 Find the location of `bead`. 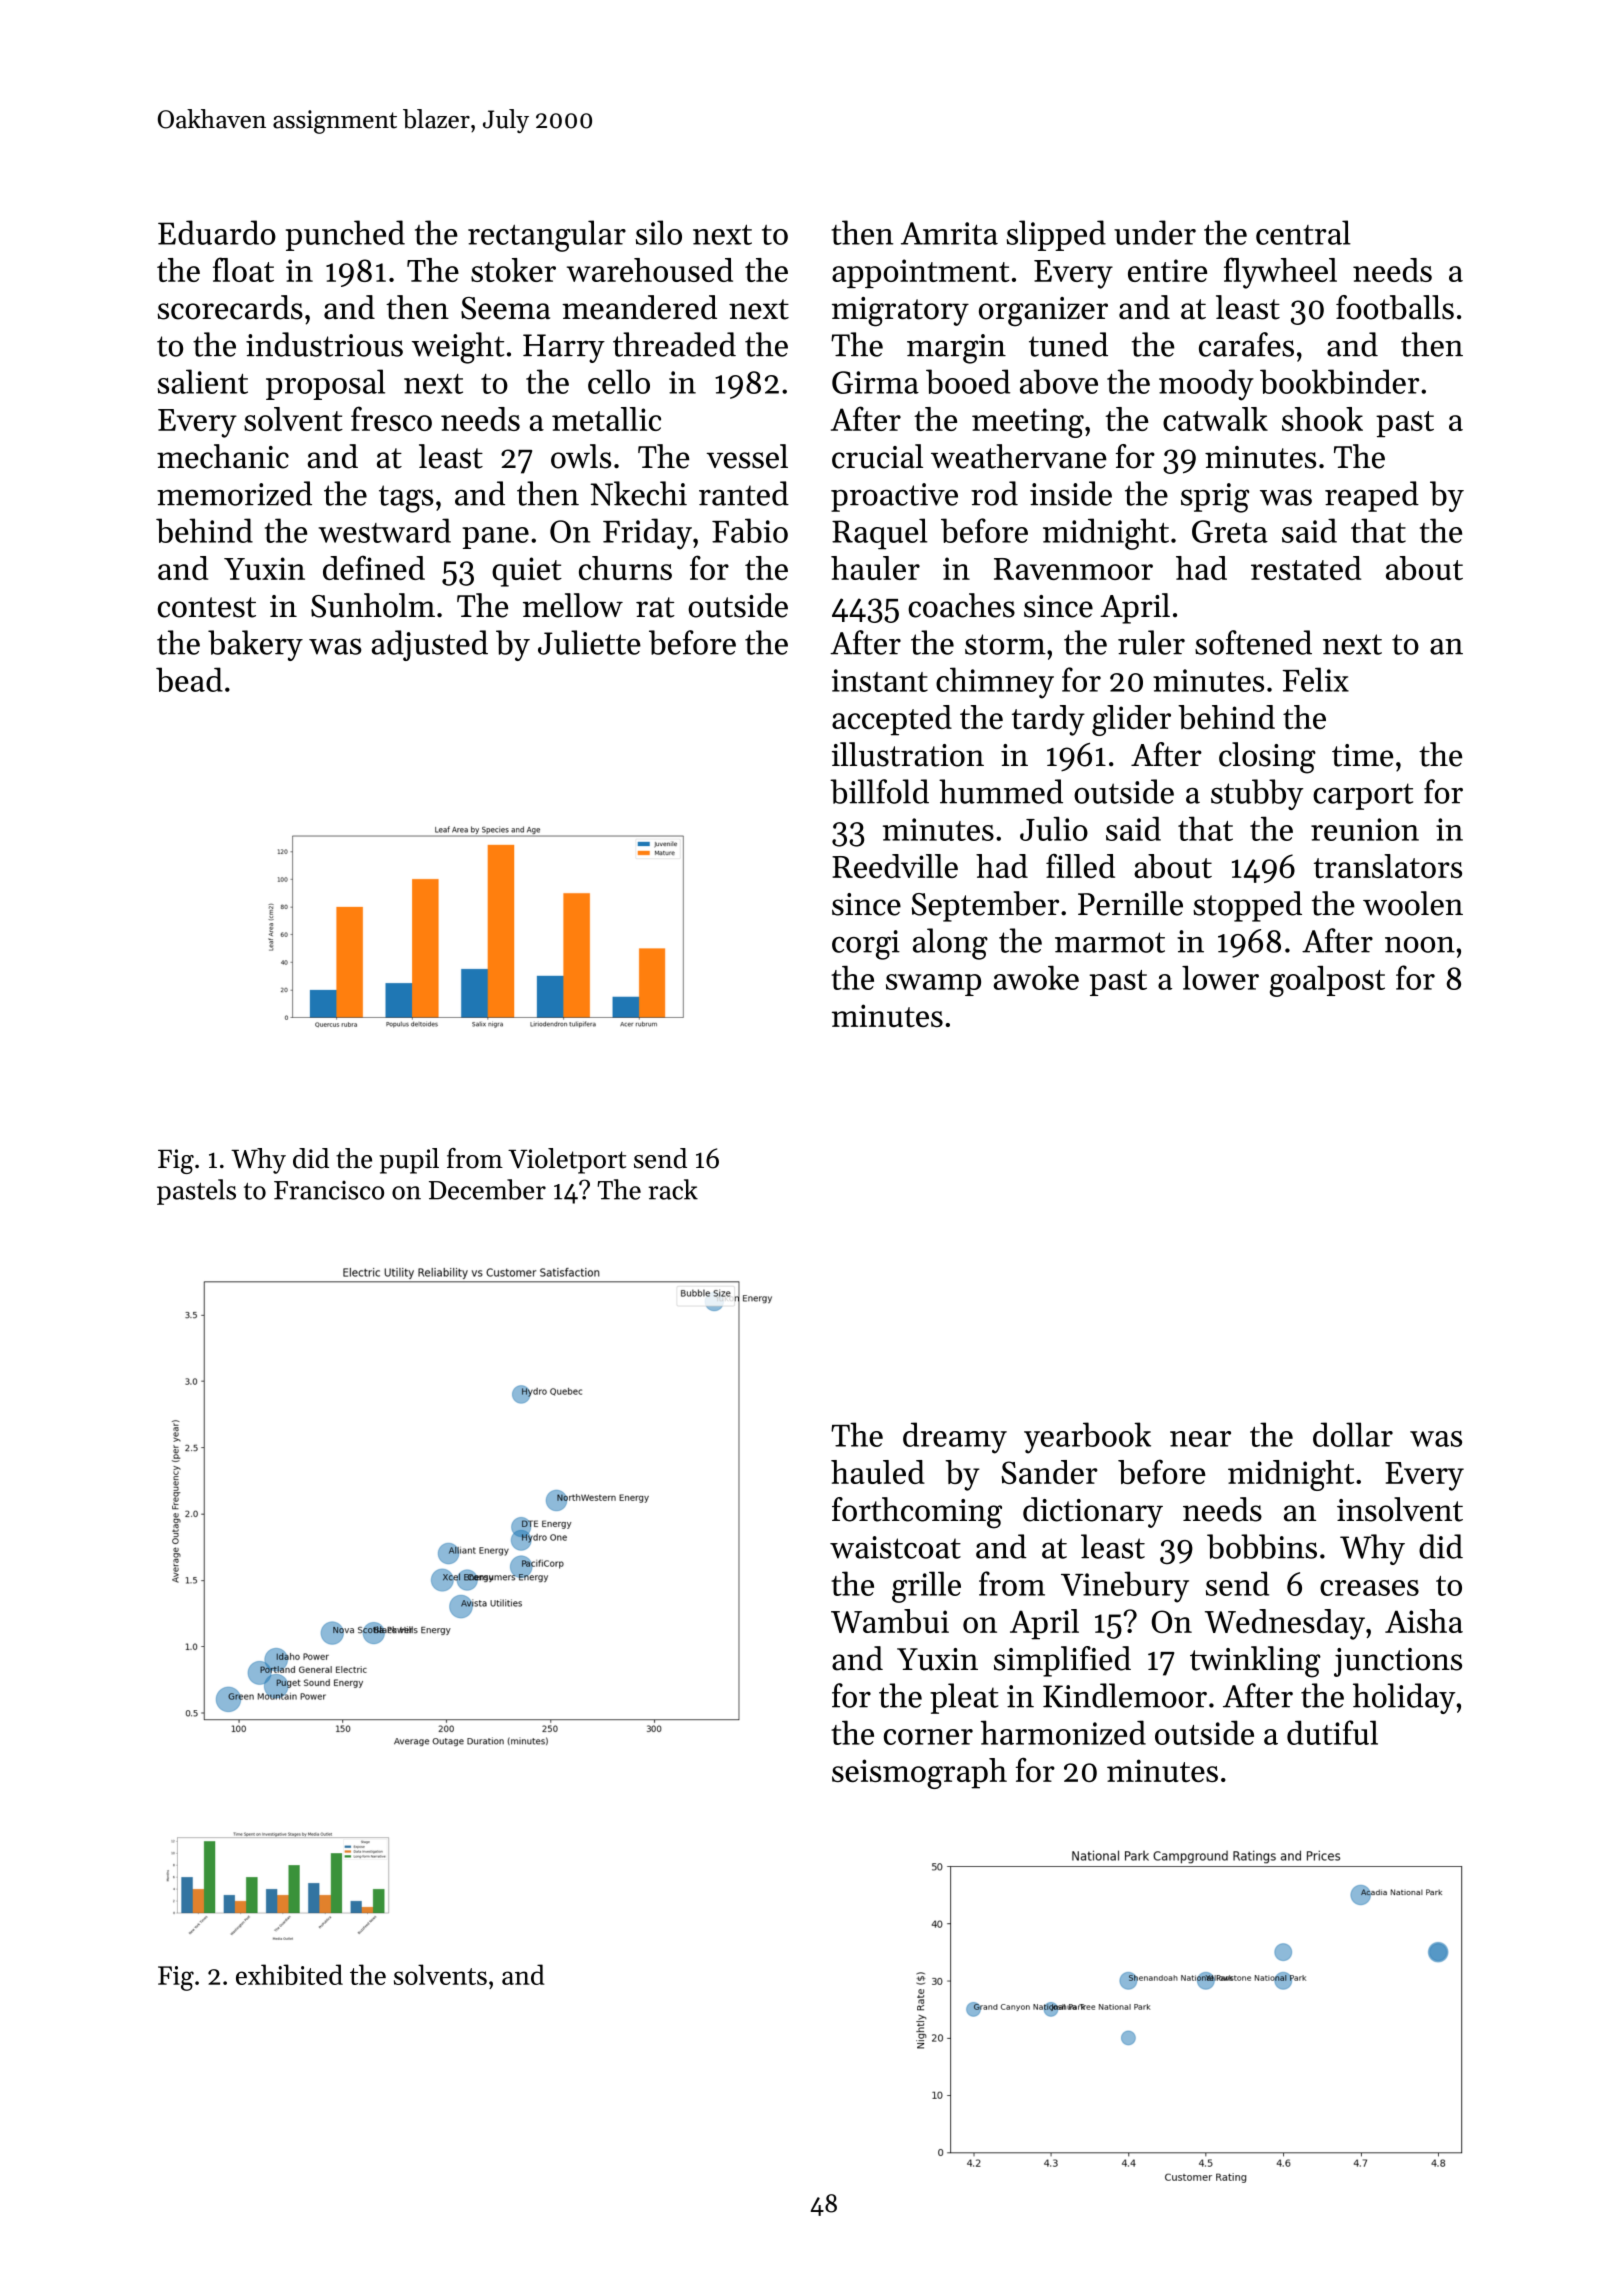

bead is located at coordinates (189, 679).
